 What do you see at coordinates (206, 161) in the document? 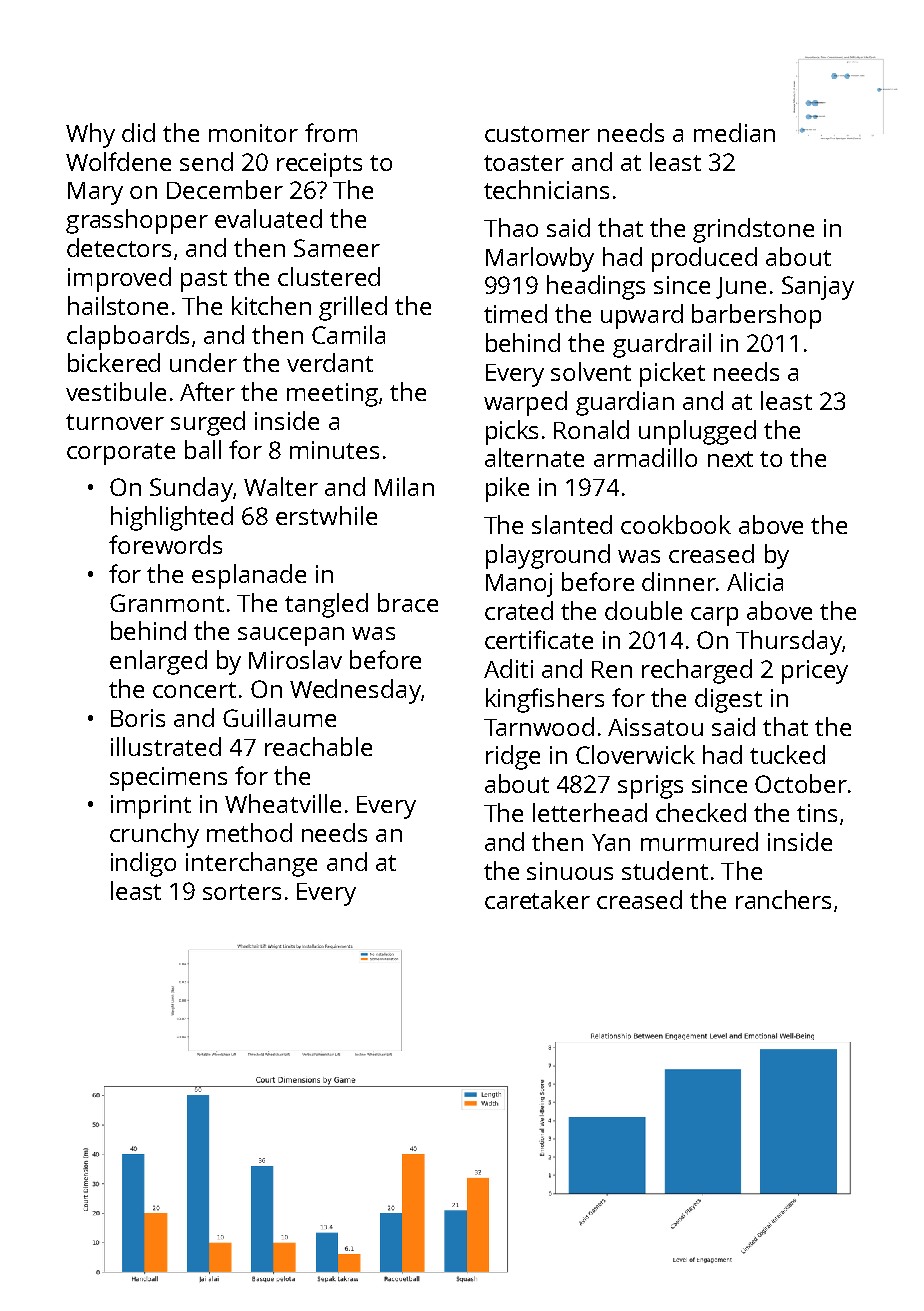
I see `send` at bounding box center [206, 161].
